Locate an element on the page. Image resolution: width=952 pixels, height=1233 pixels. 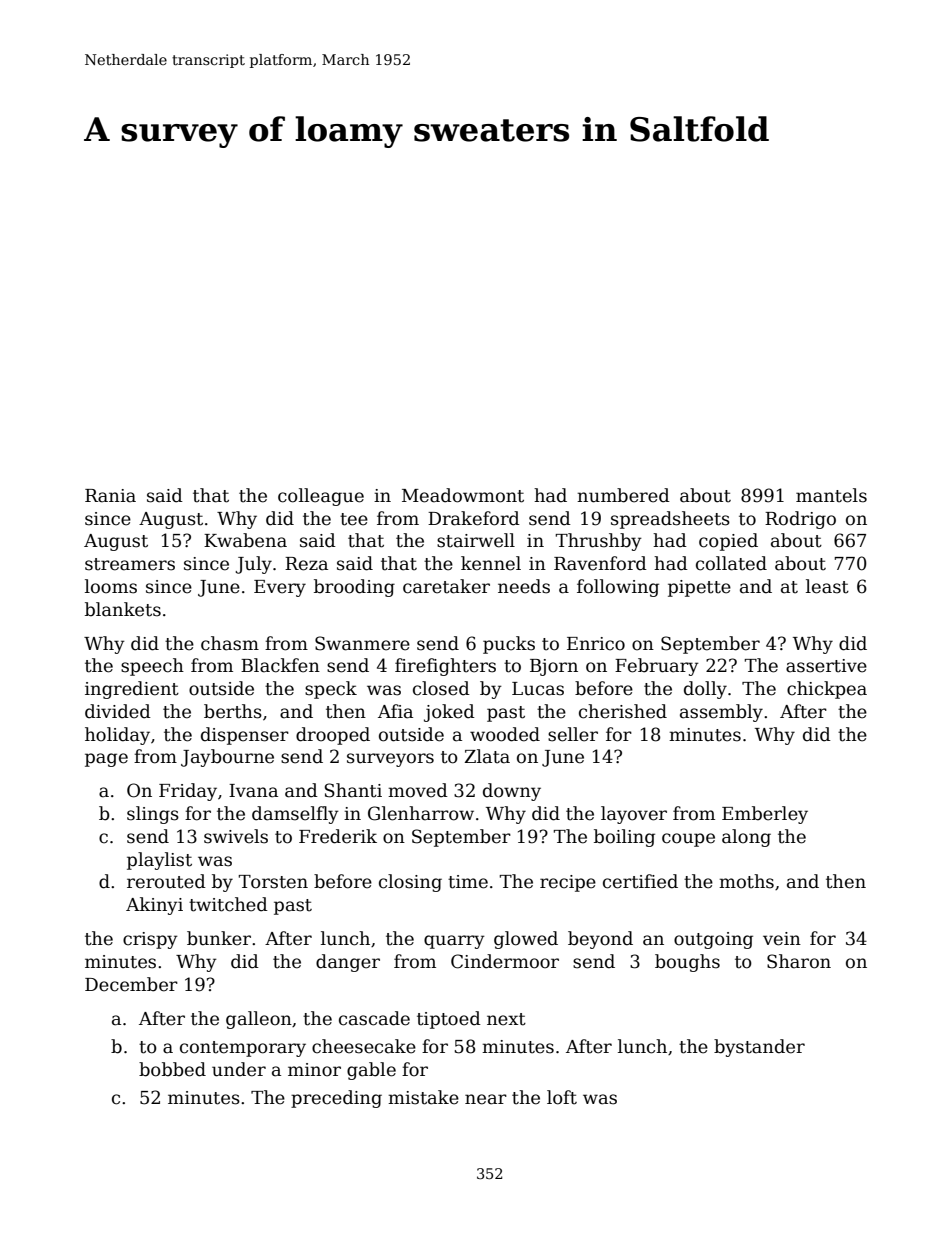
preceding is located at coordinates (336, 1099).
